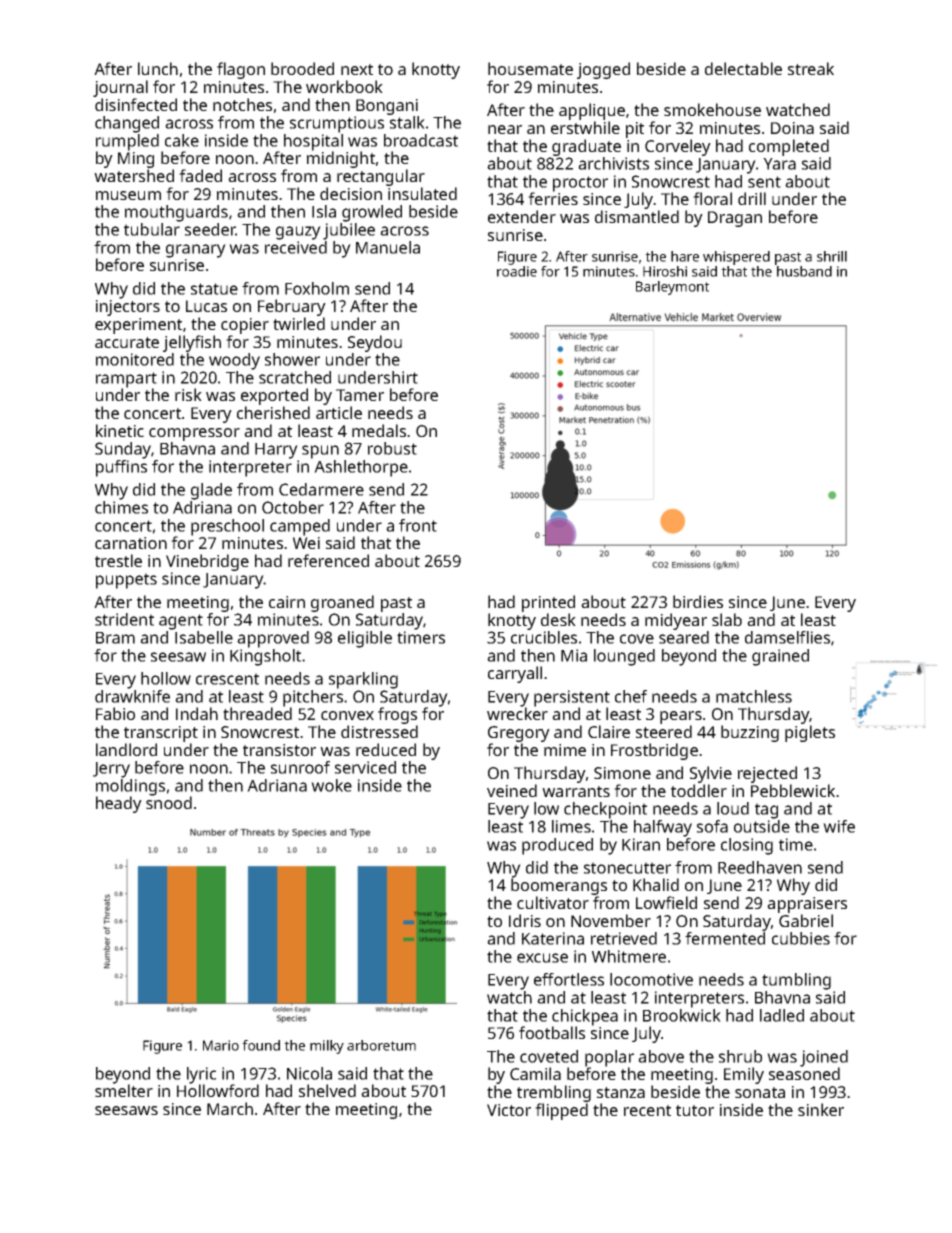 Image resolution: width=952 pixels, height=1233 pixels. What do you see at coordinates (242, 104) in the screenshot?
I see `notches` at bounding box center [242, 104].
